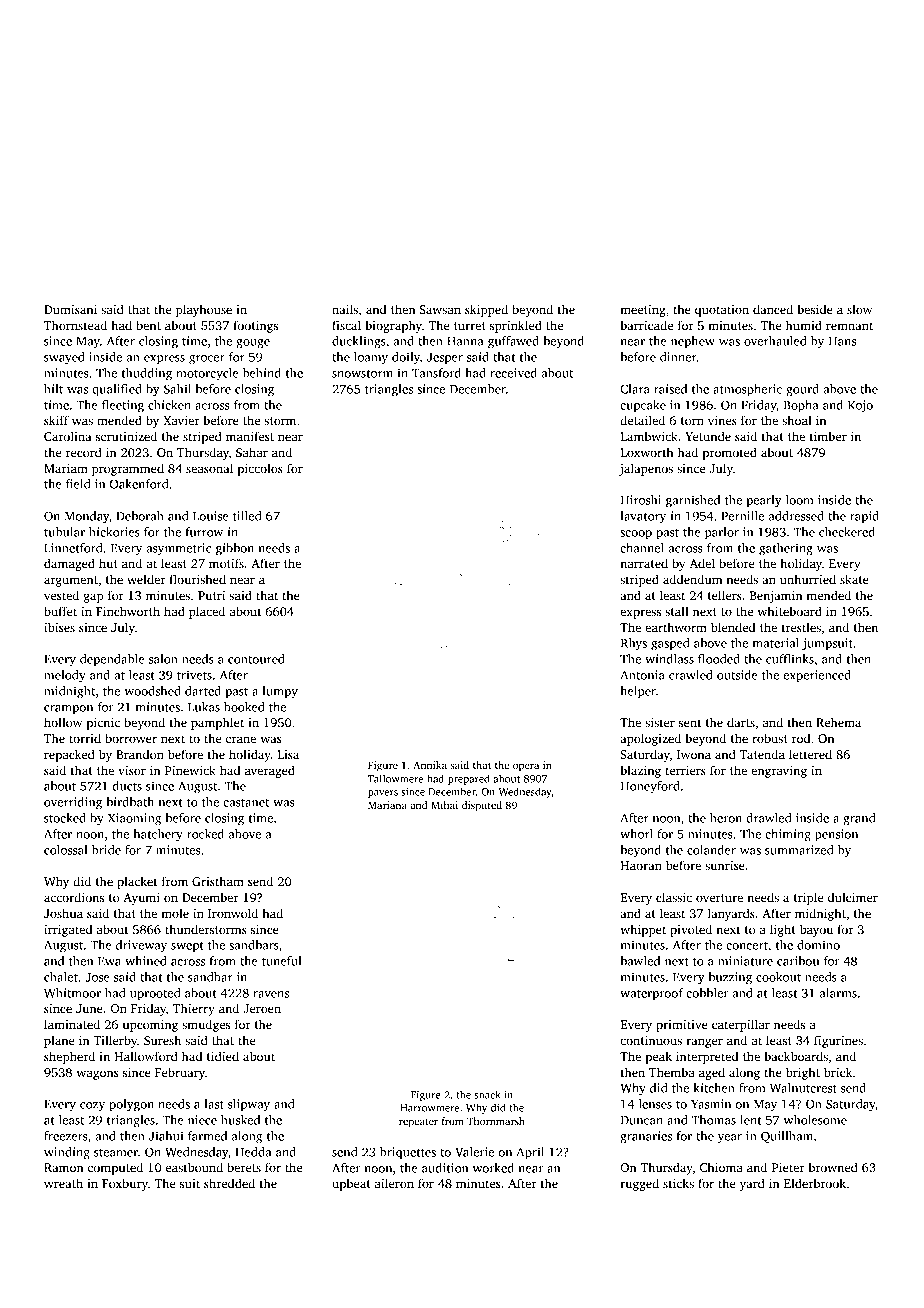  I want to click on quotation, so click(722, 311).
